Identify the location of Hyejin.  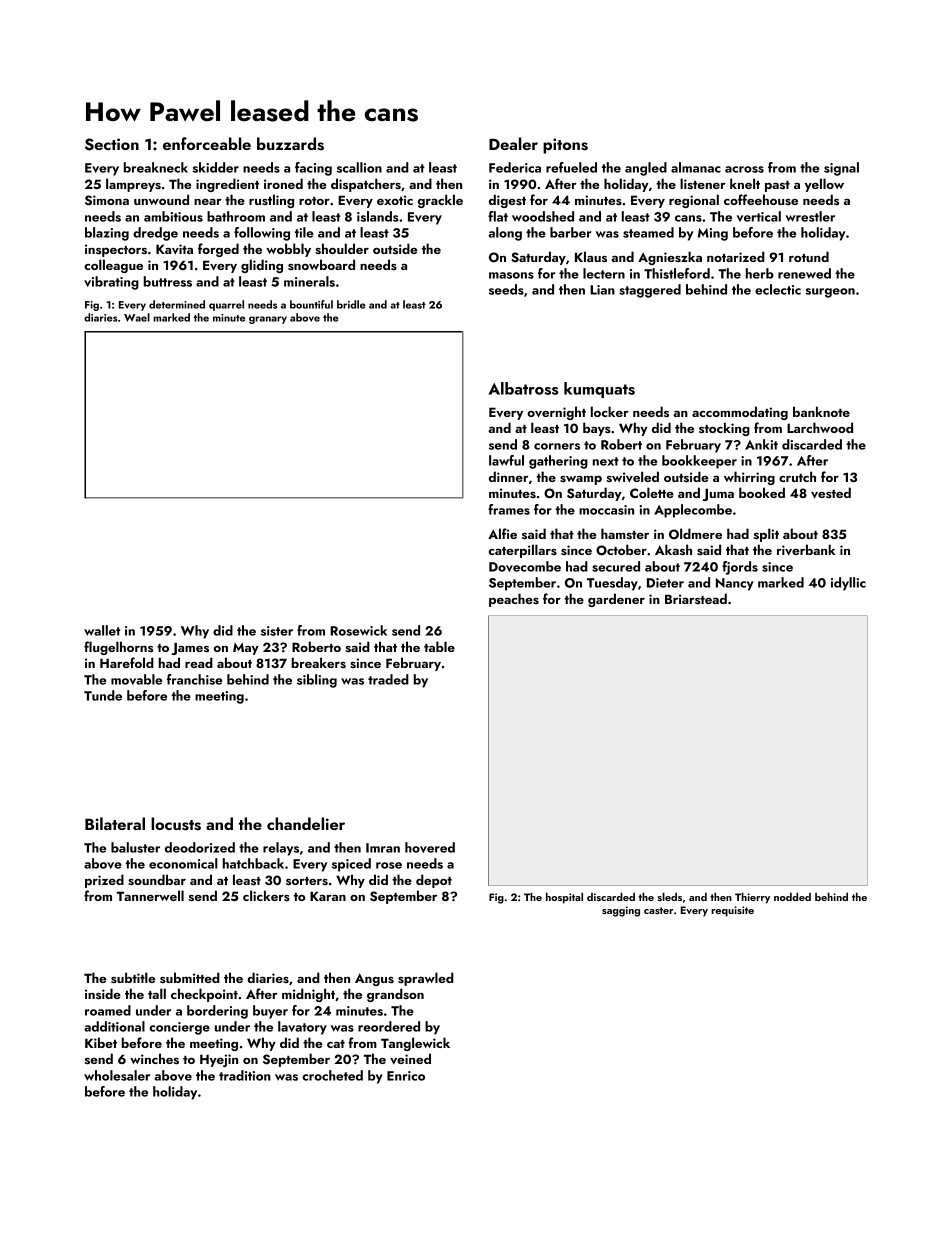
(219, 1060).
